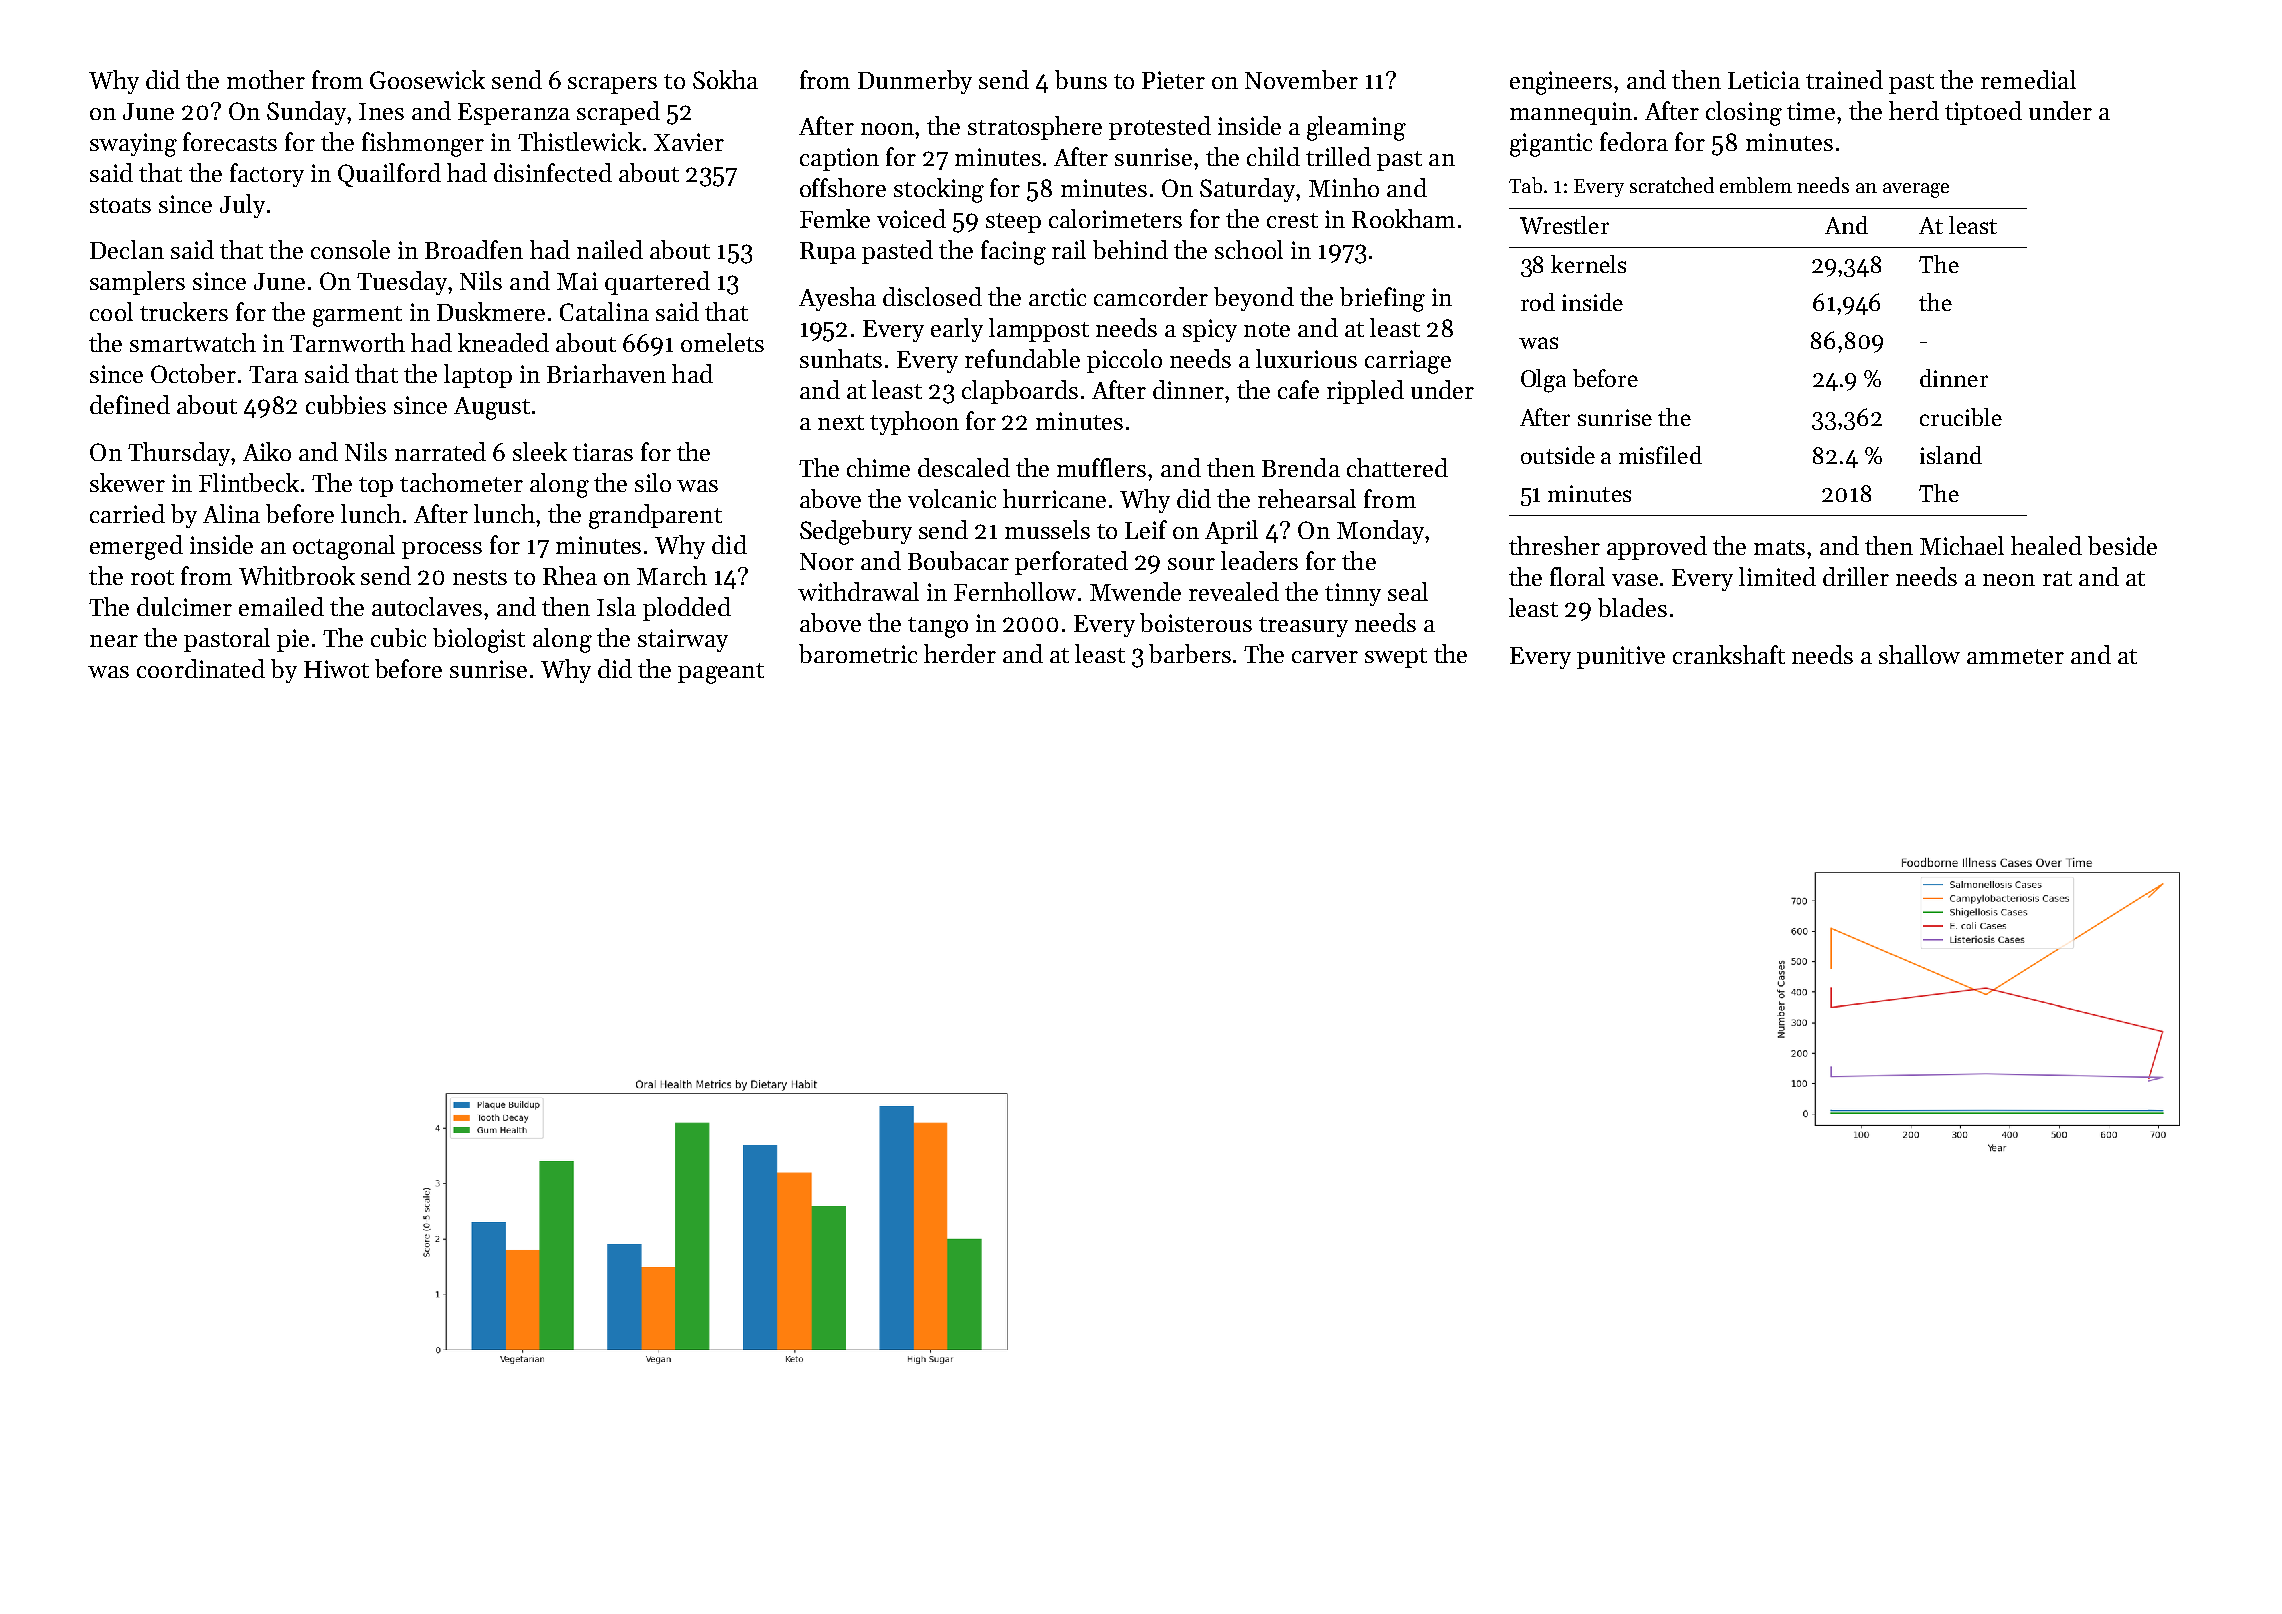  I want to click on trained, so click(1844, 79).
